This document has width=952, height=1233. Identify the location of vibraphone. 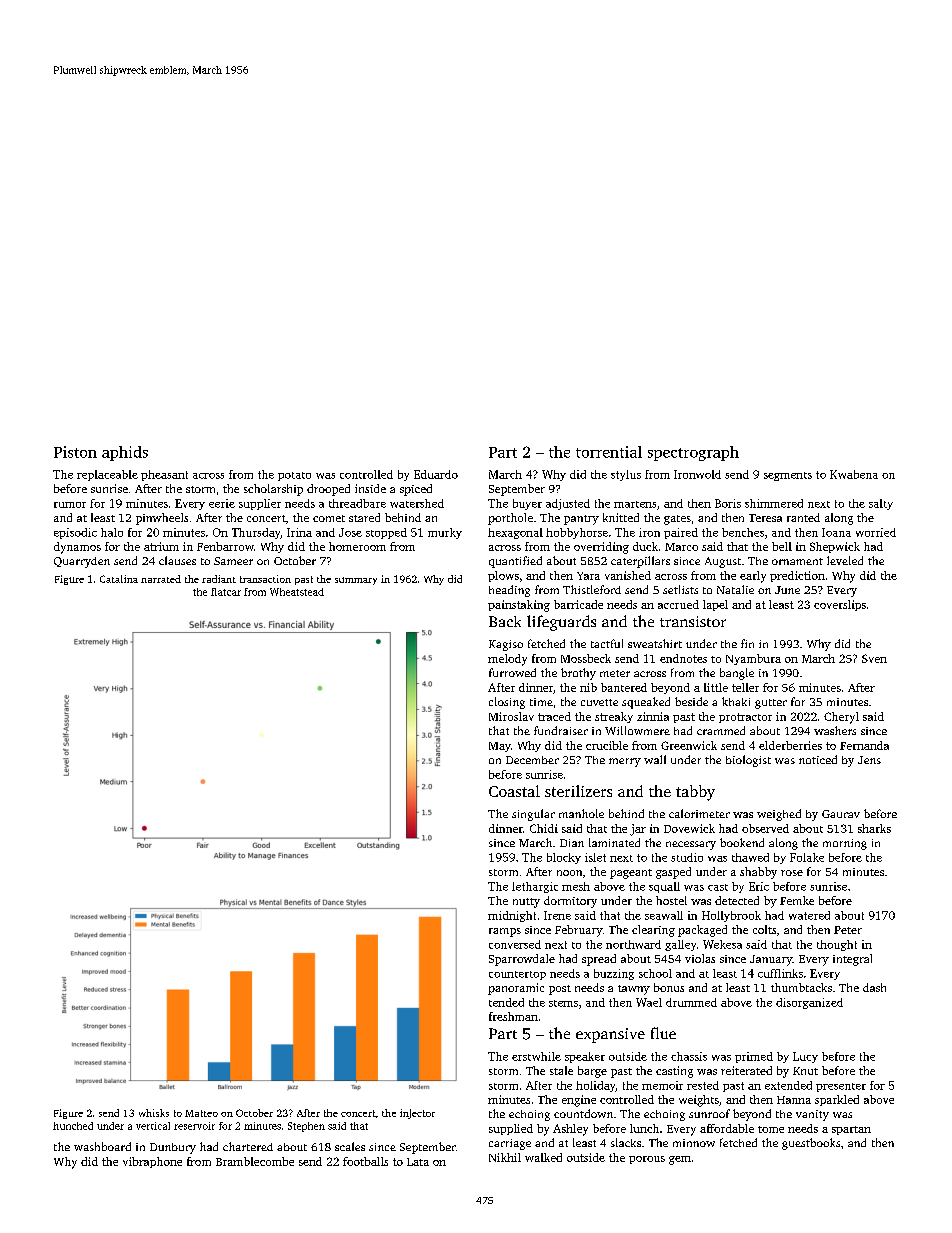
(152, 1162).
